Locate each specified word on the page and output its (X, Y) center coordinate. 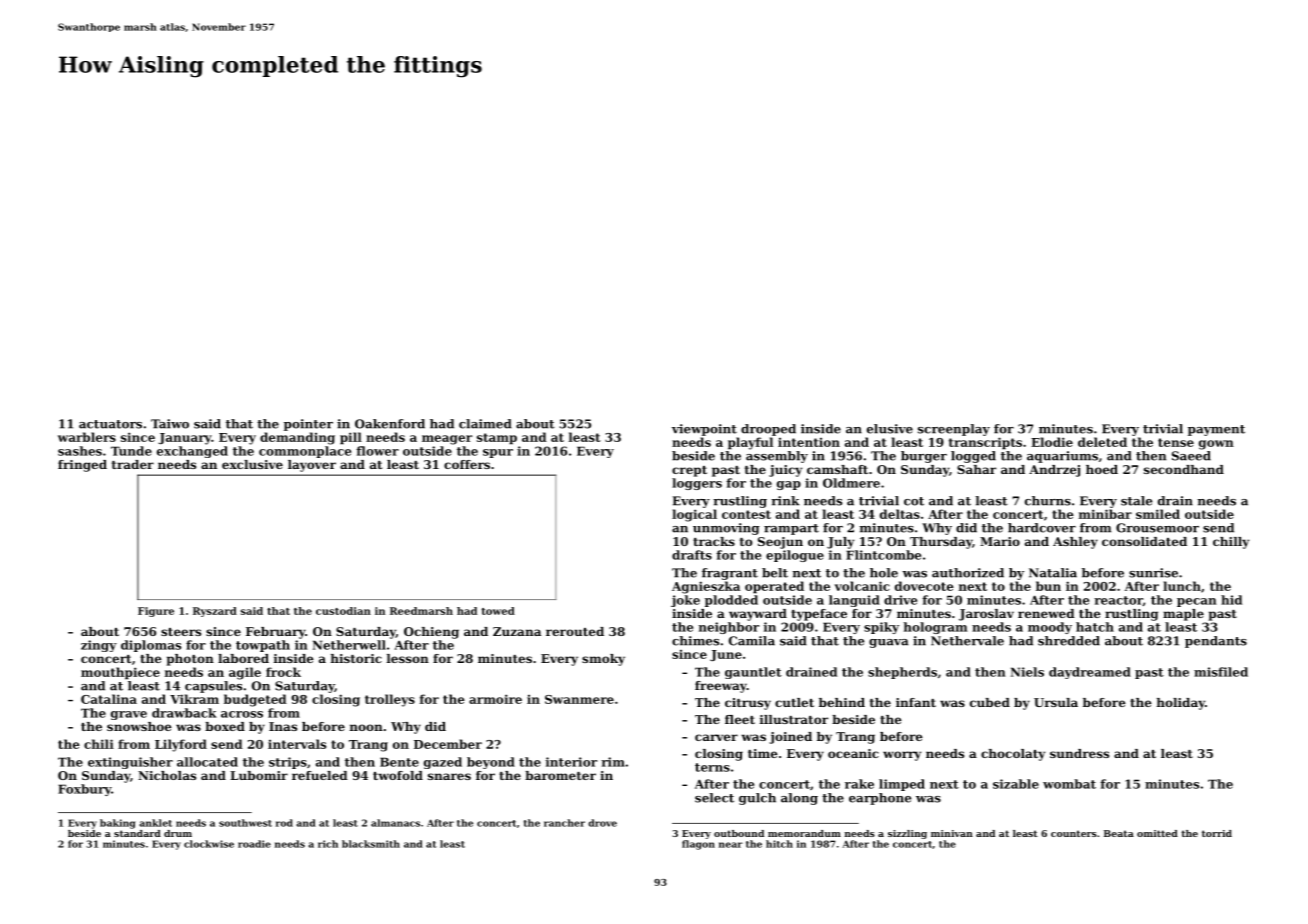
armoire (495, 699)
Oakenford (390, 424)
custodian (343, 611)
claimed (485, 424)
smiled (1158, 514)
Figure (156, 612)
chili (99, 744)
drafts (692, 555)
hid (1231, 600)
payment (1216, 430)
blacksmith (371, 844)
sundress (1079, 753)
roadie (254, 844)
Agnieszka (706, 587)
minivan (952, 833)
